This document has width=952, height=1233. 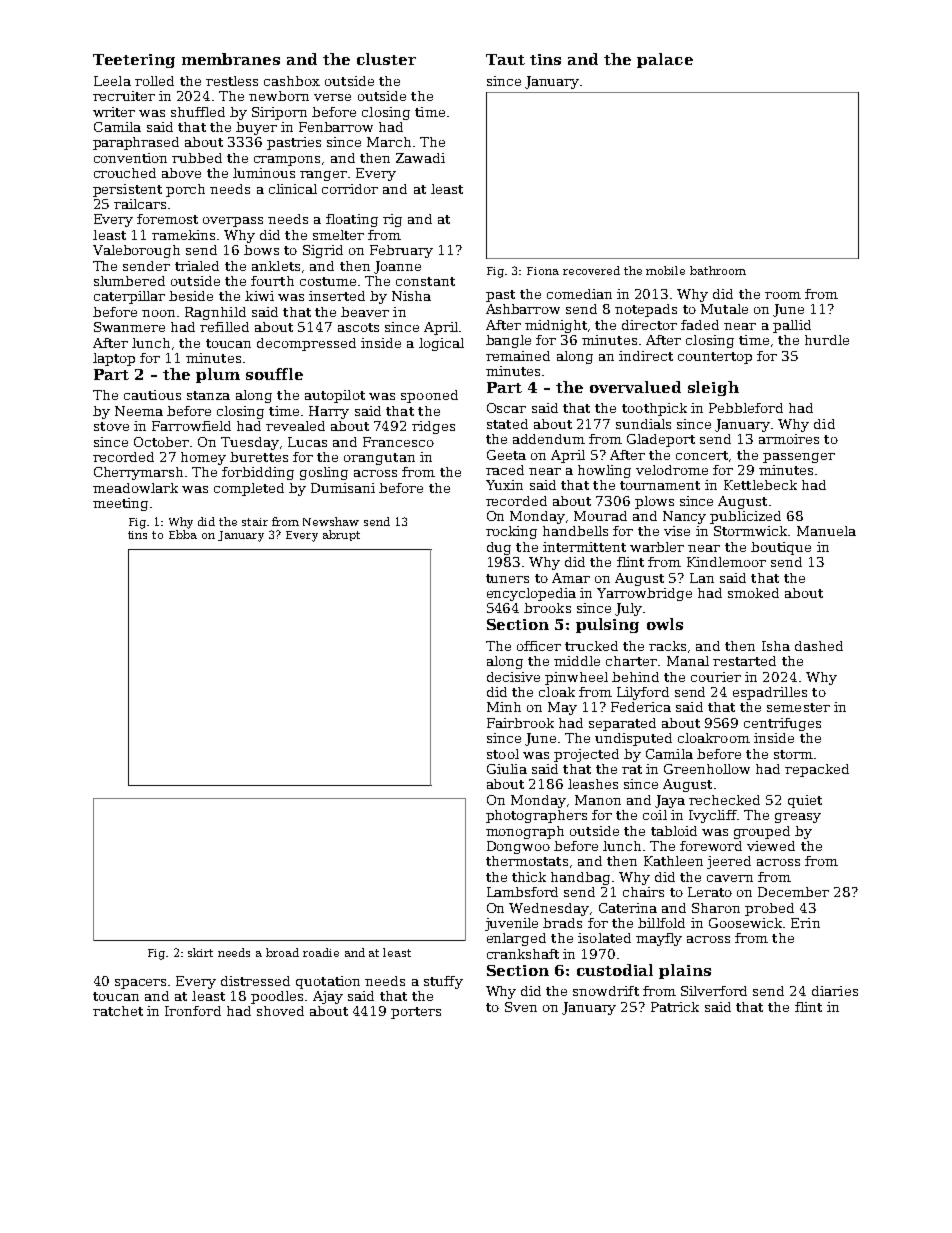 What do you see at coordinates (511, 924) in the document?
I see `juvenile` at bounding box center [511, 924].
